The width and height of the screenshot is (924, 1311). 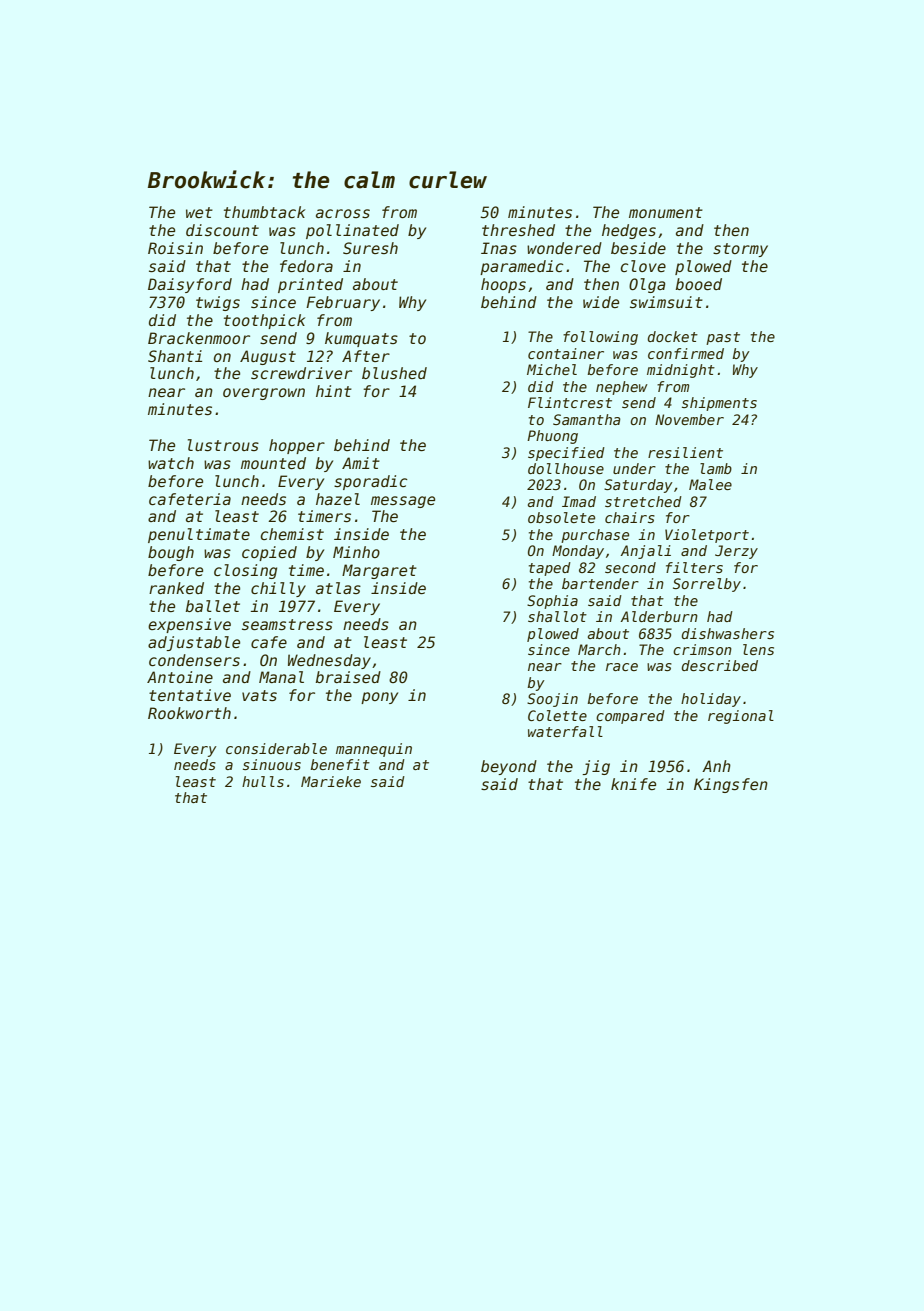 What do you see at coordinates (199, 212) in the screenshot?
I see `wet` at bounding box center [199, 212].
